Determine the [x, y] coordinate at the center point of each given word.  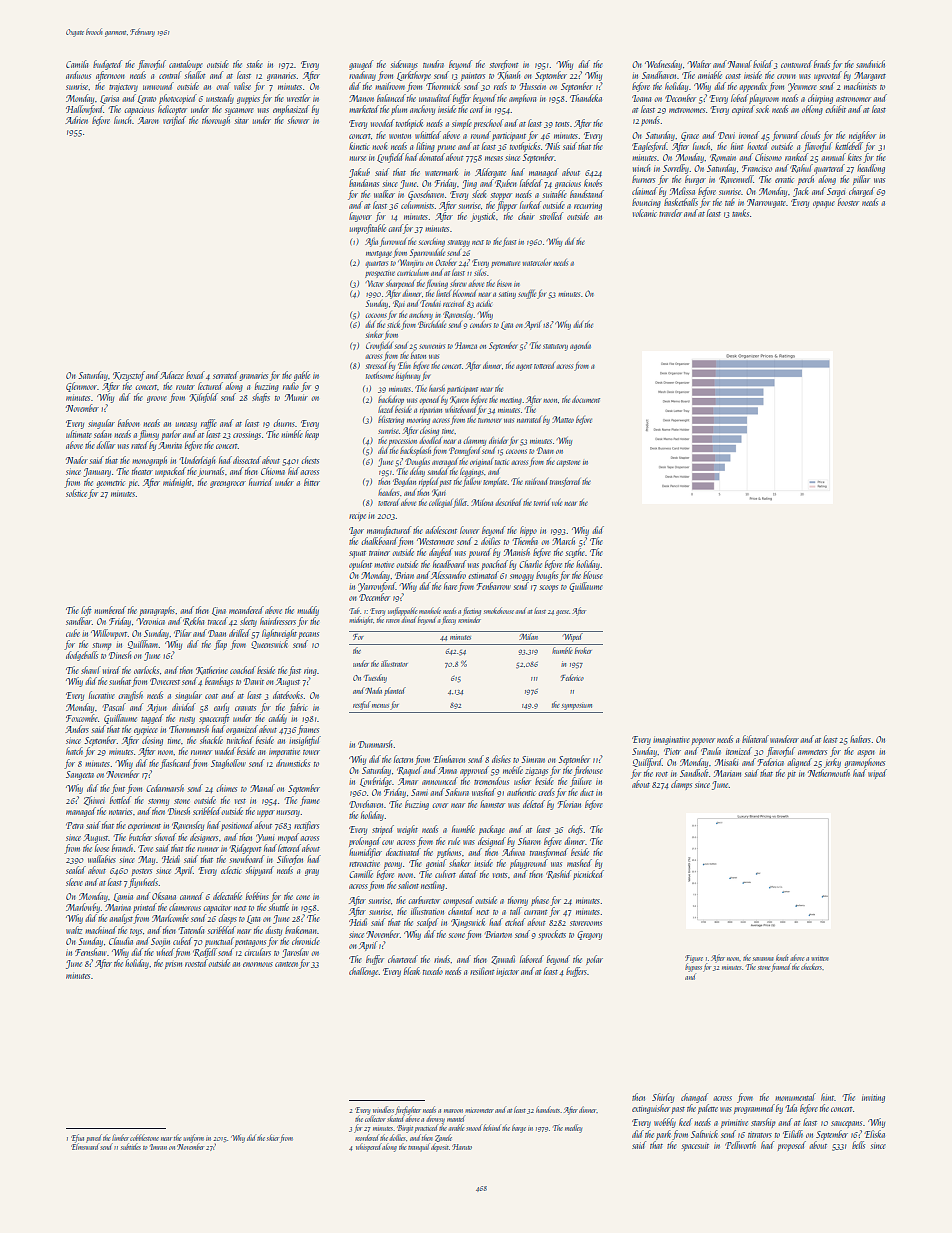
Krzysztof [129, 376]
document [586, 399]
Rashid [558, 874]
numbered [110, 610]
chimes [226, 788]
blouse [593, 575]
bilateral [755, 739]
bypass [693, 967]
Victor [374, 283]
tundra [433, 64]
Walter [699, 64]
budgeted [107, 65]
